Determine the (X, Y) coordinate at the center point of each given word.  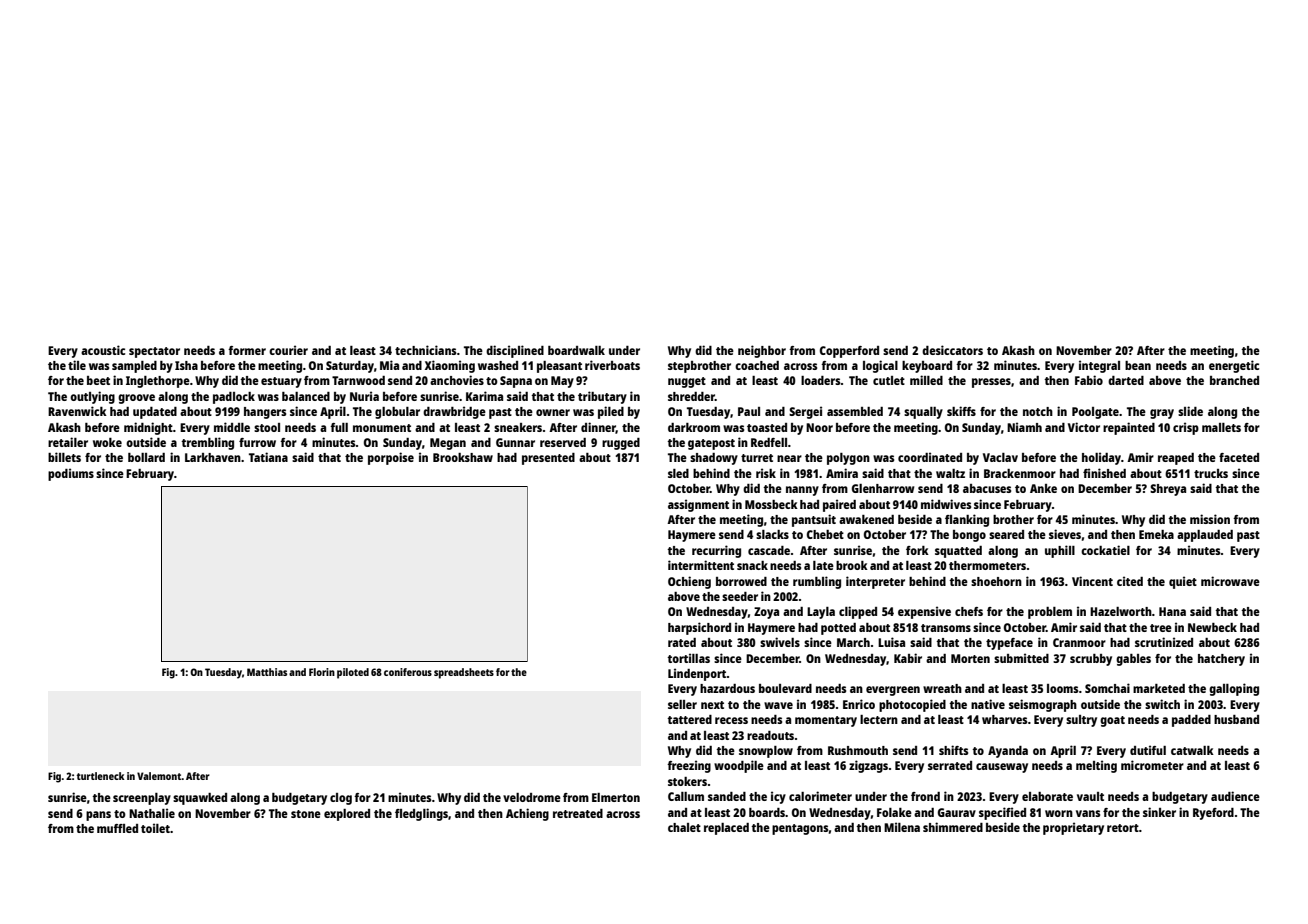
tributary (602, 397)
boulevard (785, 688)
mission (1210, 519)
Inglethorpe (158, 382)
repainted (1129, 428)
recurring (716, 551)
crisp (1186, 428)
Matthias (267, 672)
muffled (117, 828)
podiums (71, 474)
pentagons (800, 829)
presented (548, 459)
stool (267, 427)
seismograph (1043, 705)
